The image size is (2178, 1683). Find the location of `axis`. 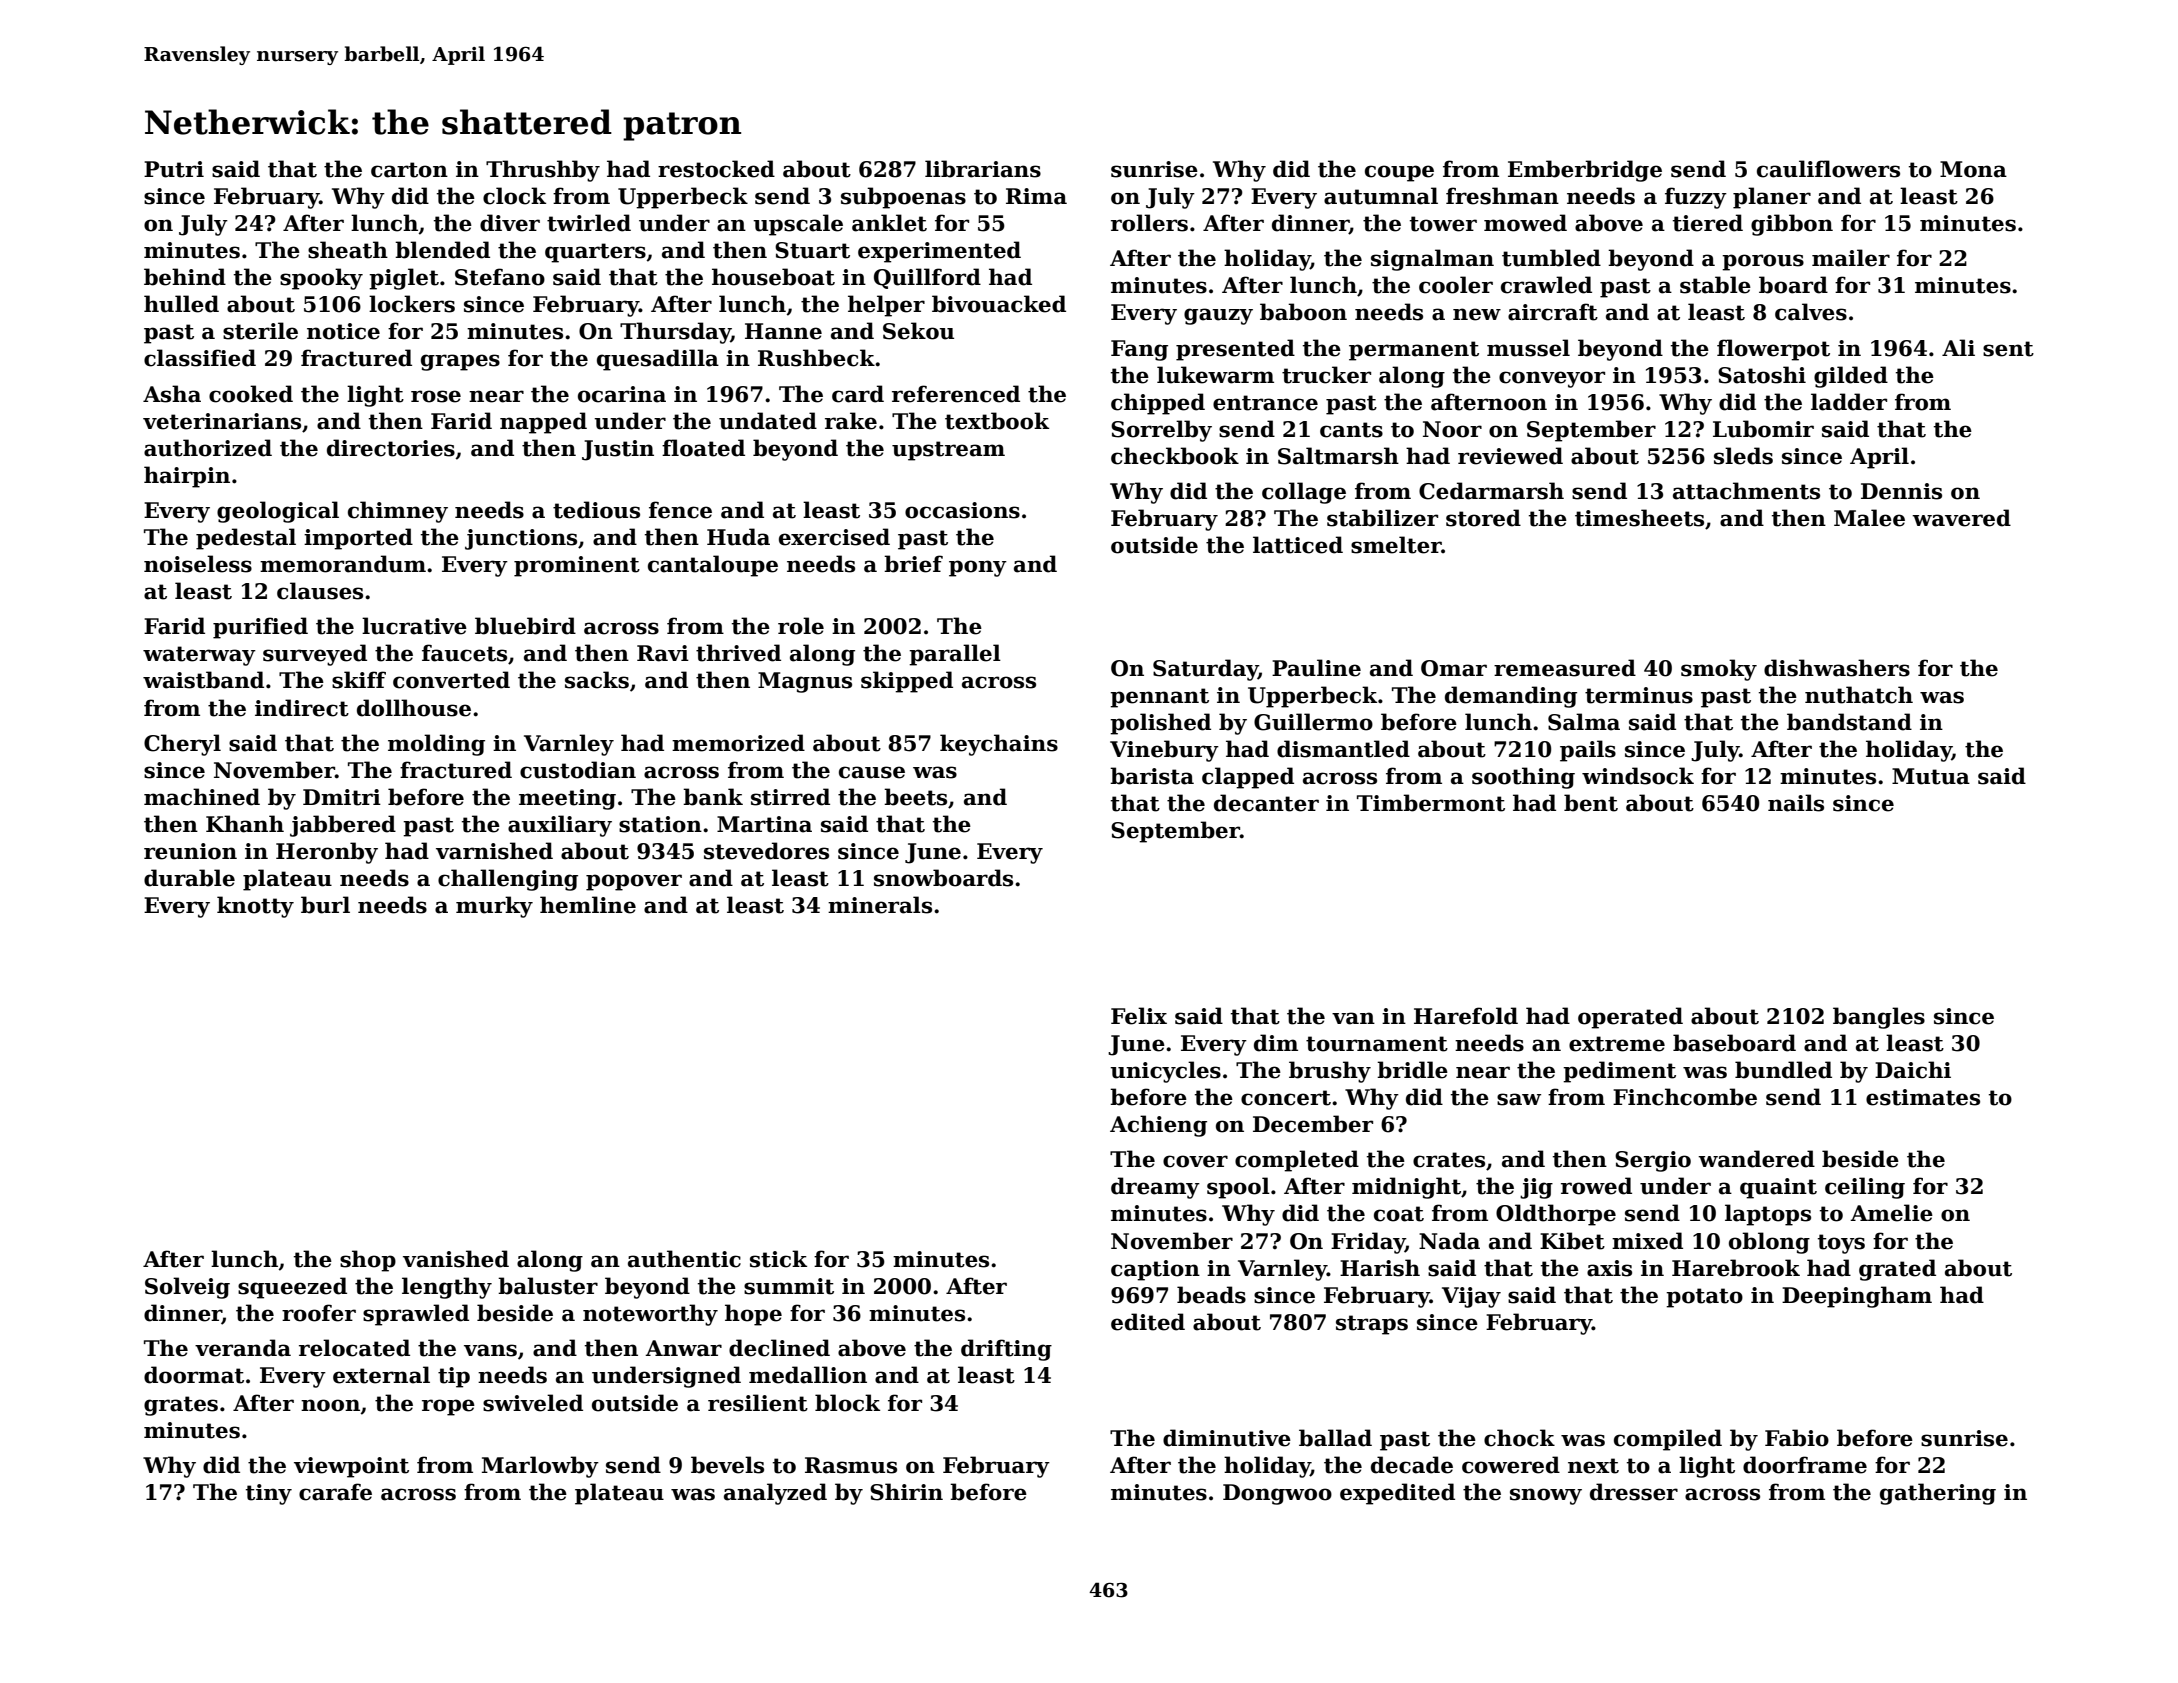

axis is located at coordinates (1609, 1268).
